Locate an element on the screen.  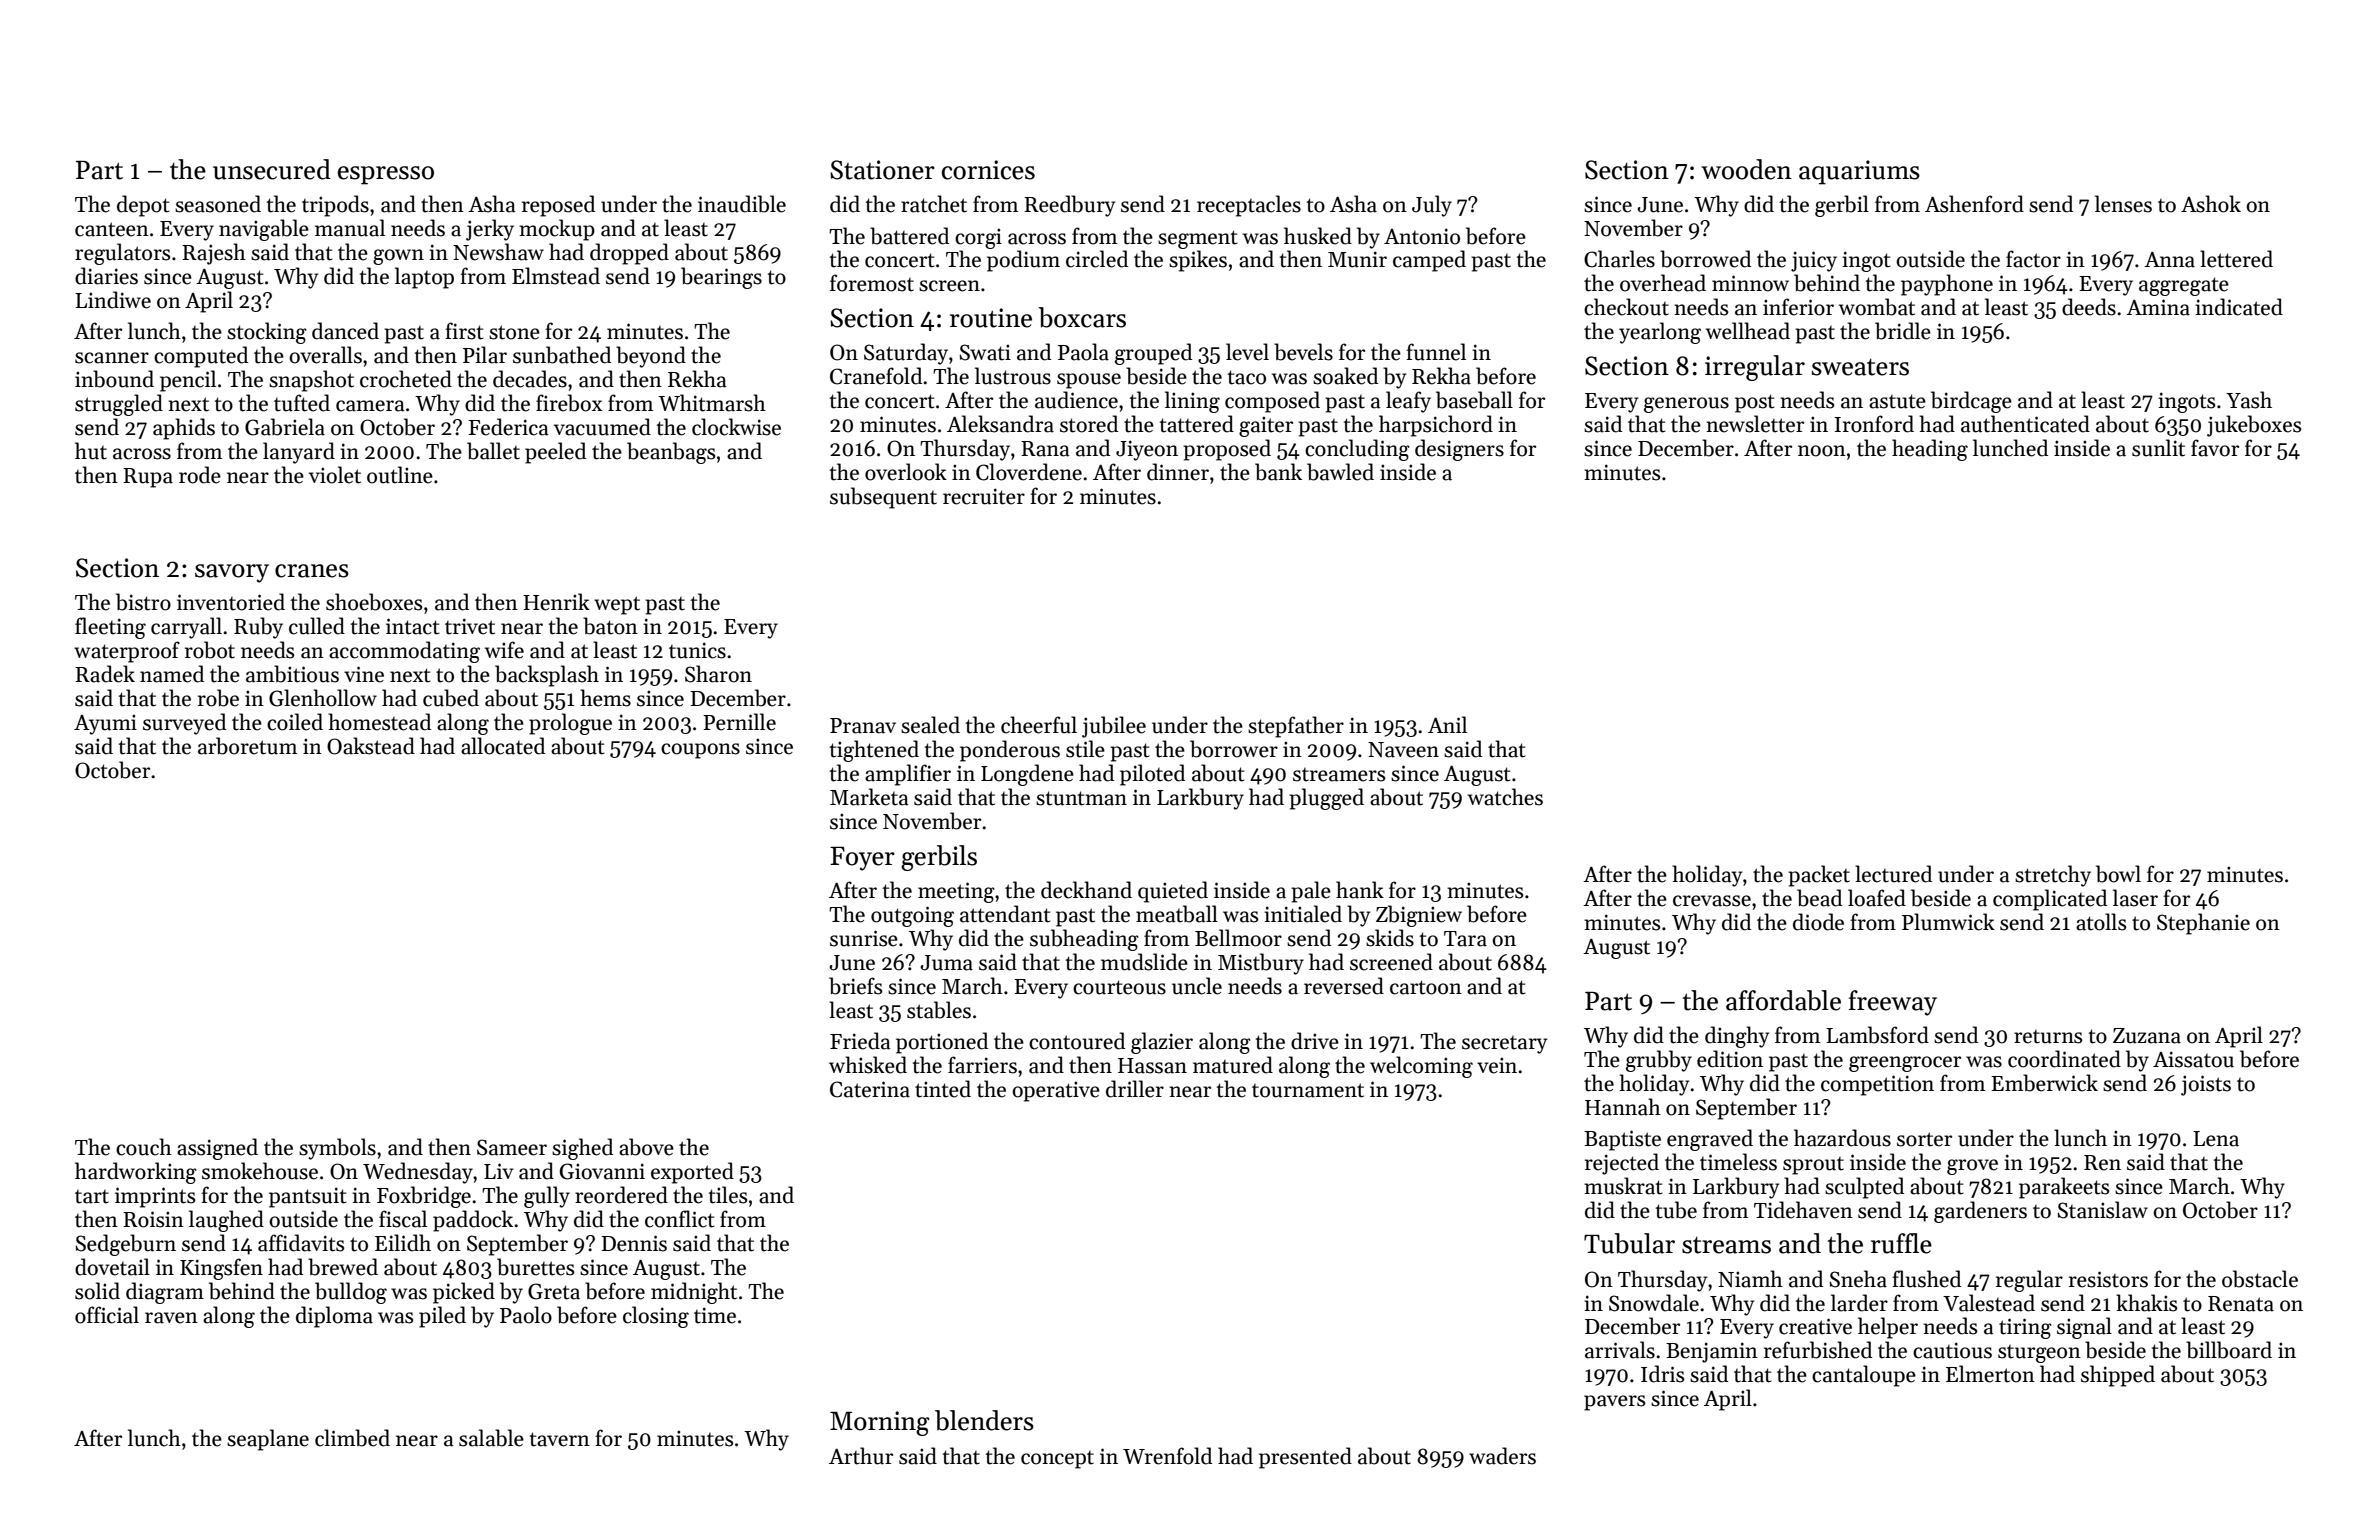
cornices is located at coordinates (988, 170).
